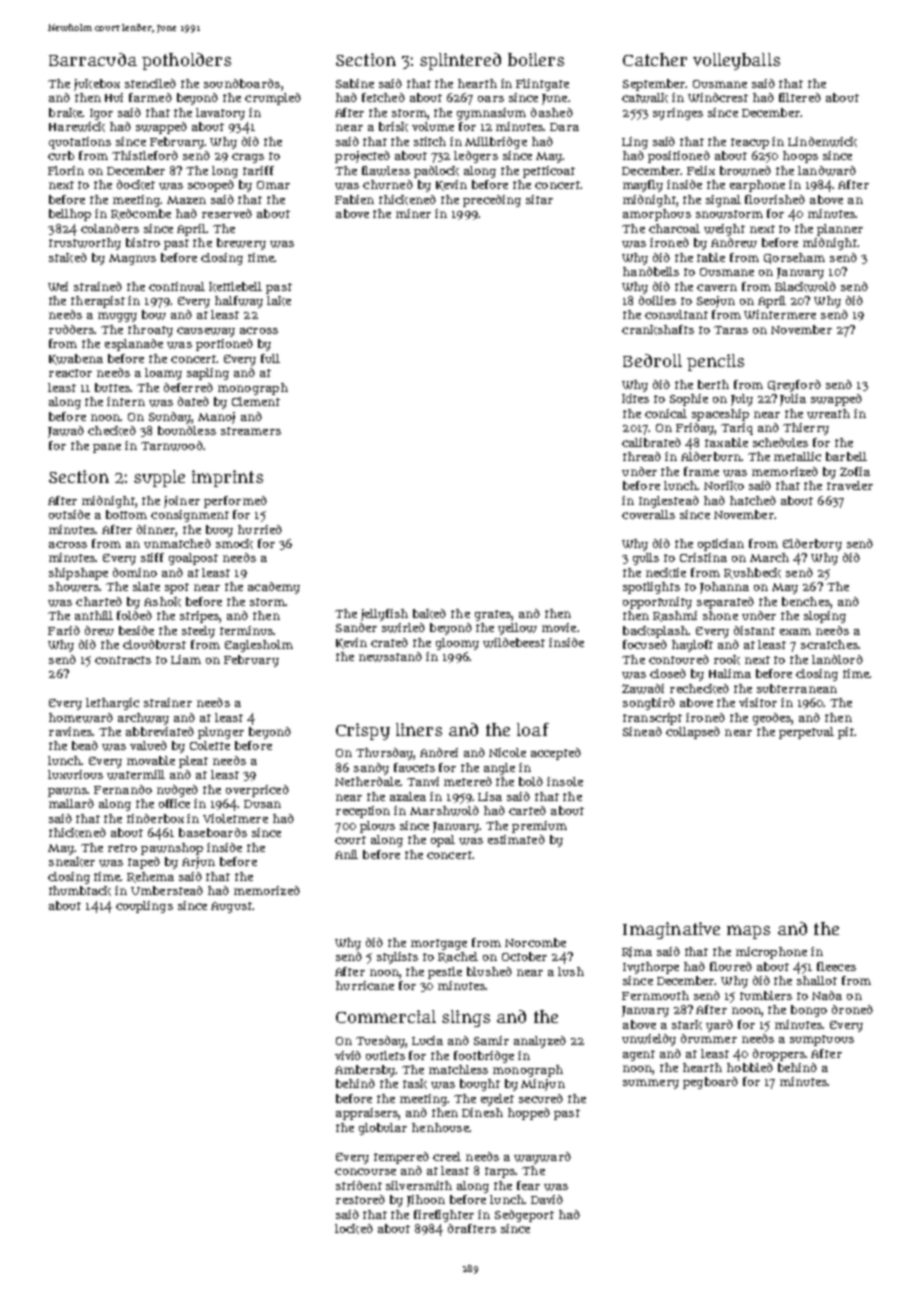  What do you see at coordinates (736, 61) in the document?
I see `volleyballs` at bounding box center [736, 61].
